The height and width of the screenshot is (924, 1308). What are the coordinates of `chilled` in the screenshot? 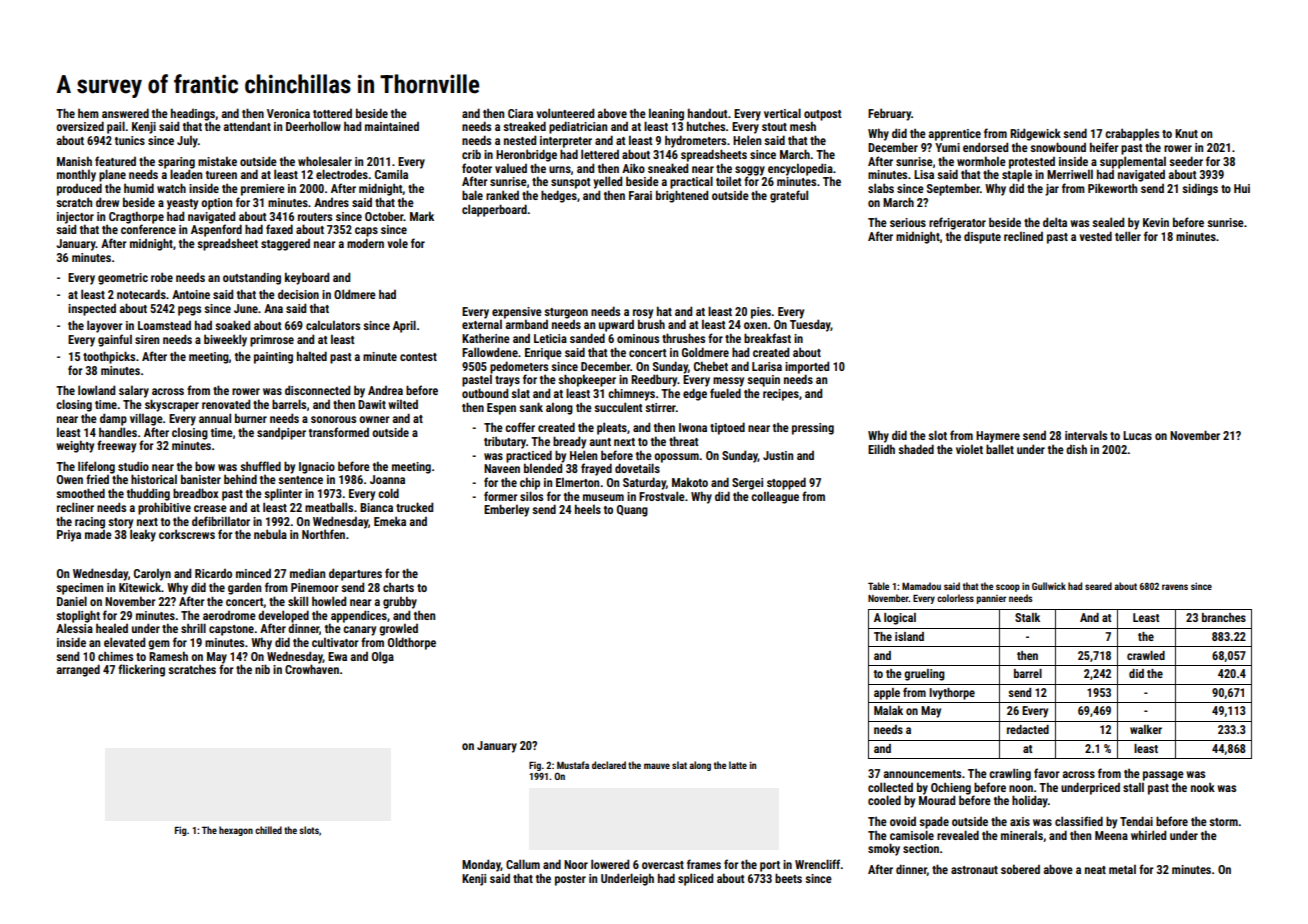 It's located at (268, 830).
